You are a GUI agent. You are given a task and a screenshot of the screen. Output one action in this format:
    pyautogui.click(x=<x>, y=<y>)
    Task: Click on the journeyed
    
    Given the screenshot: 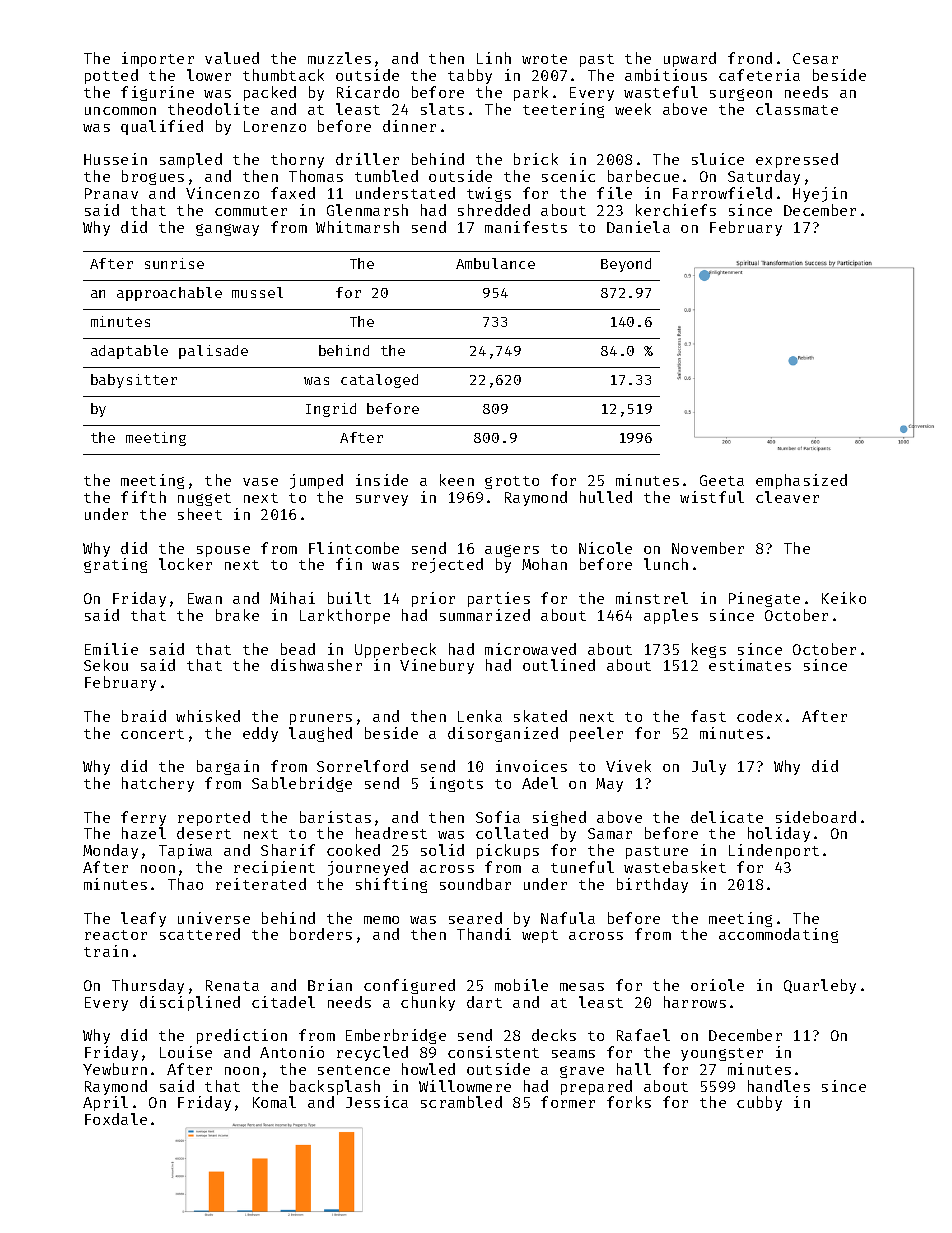 What is the action you would take?
    pyautogui.click(x=368, y=868)
